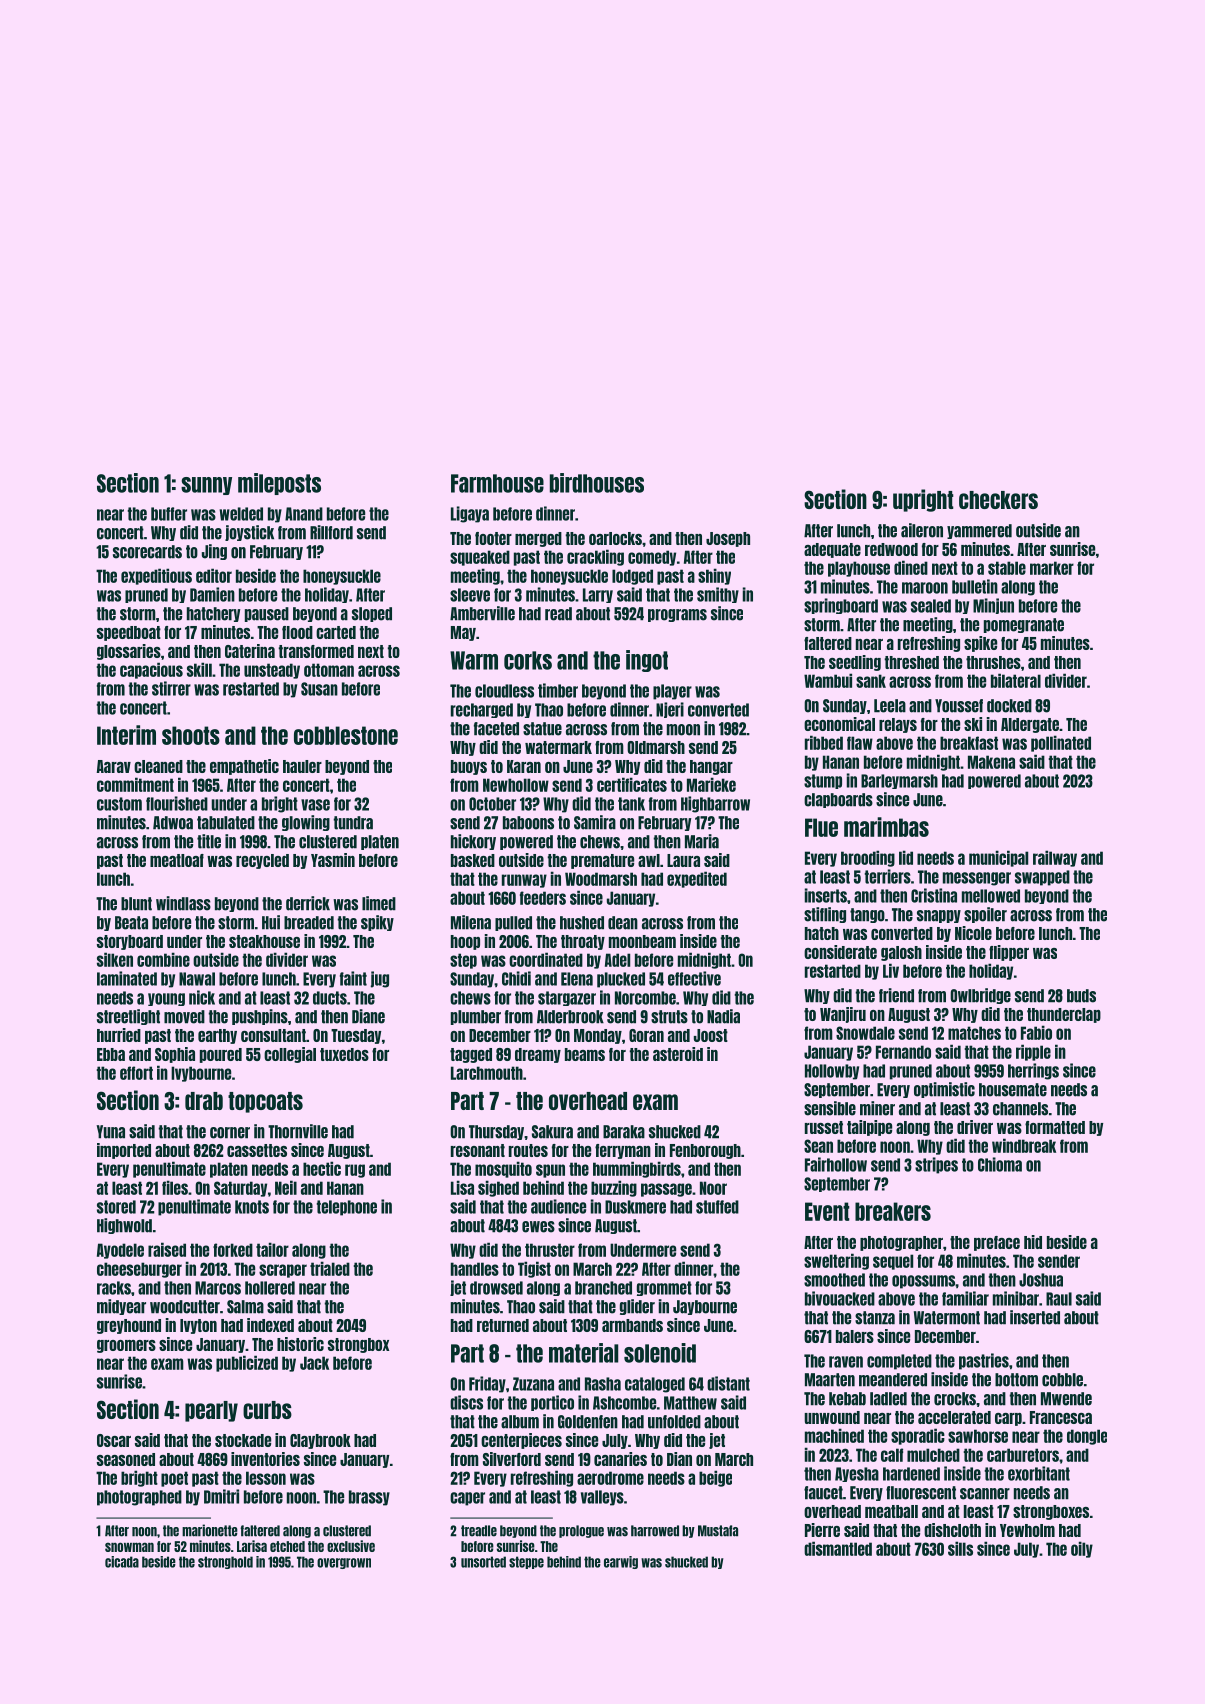 This screenshot has width=1205, height=1704. Describe the element at coordinates (206, 486) in the screenshot. I see `sunny` at that location.
